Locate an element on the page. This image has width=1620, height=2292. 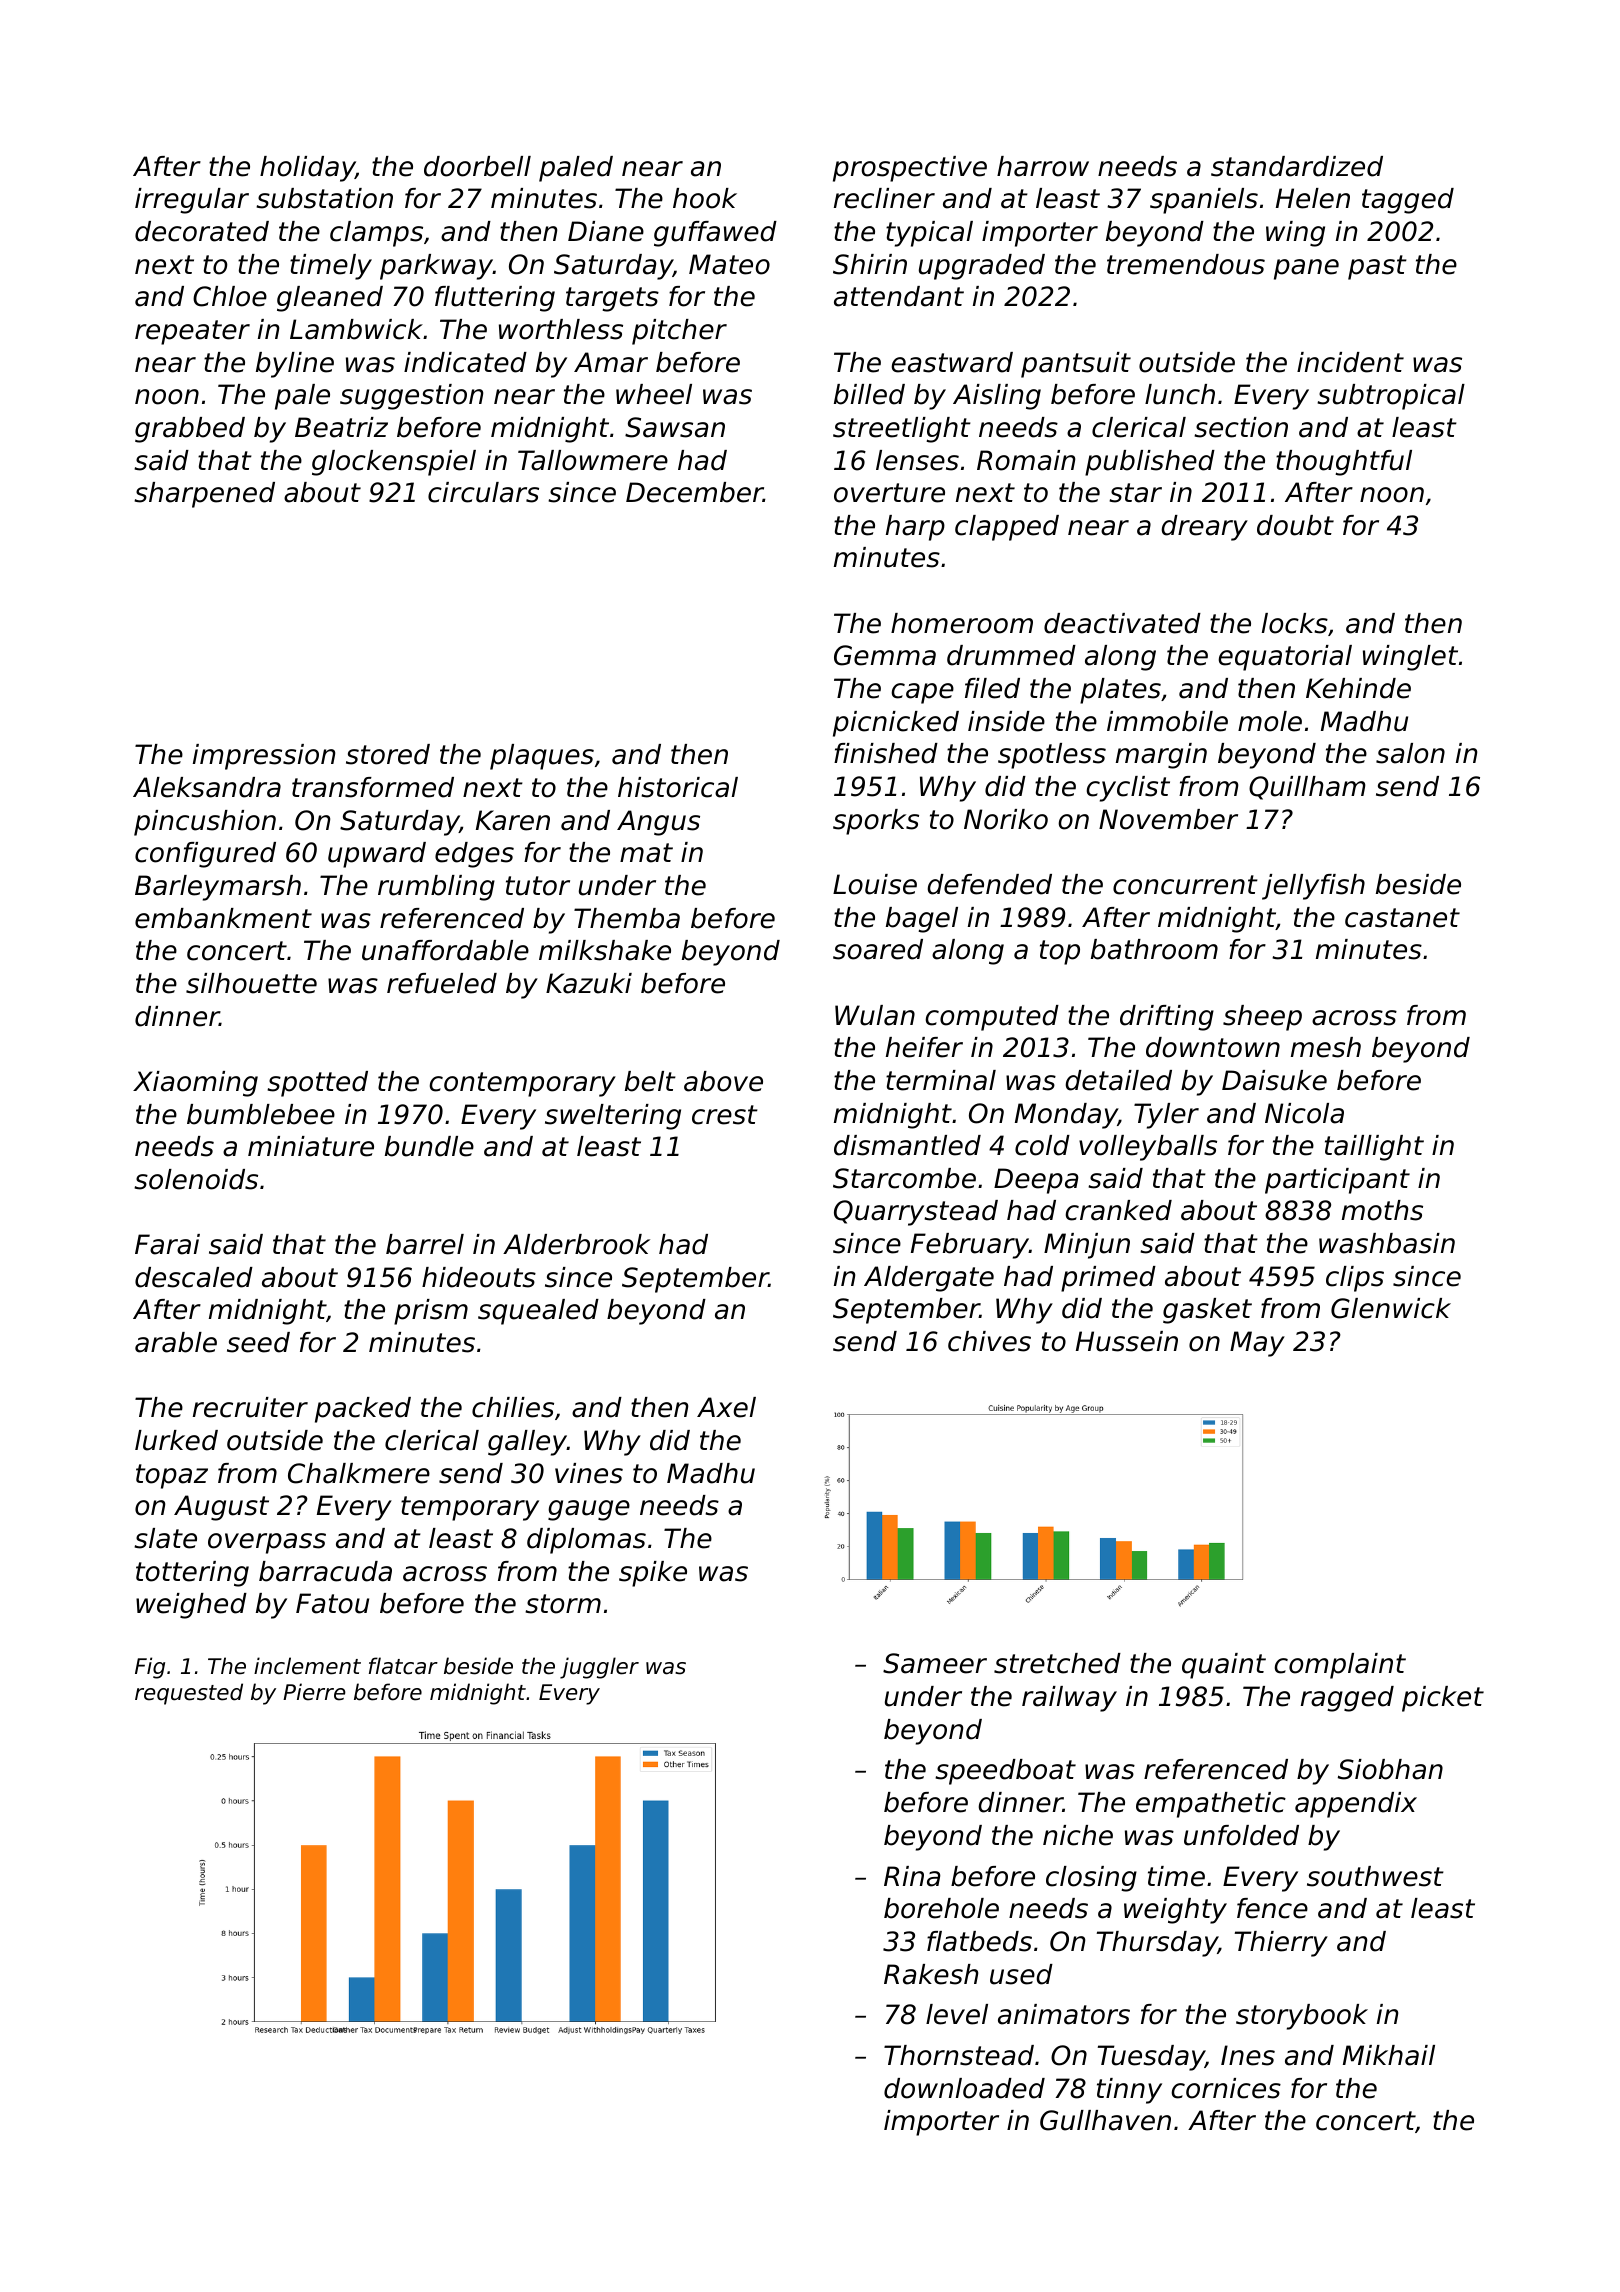
historical is located at coordinates (678, 787).
